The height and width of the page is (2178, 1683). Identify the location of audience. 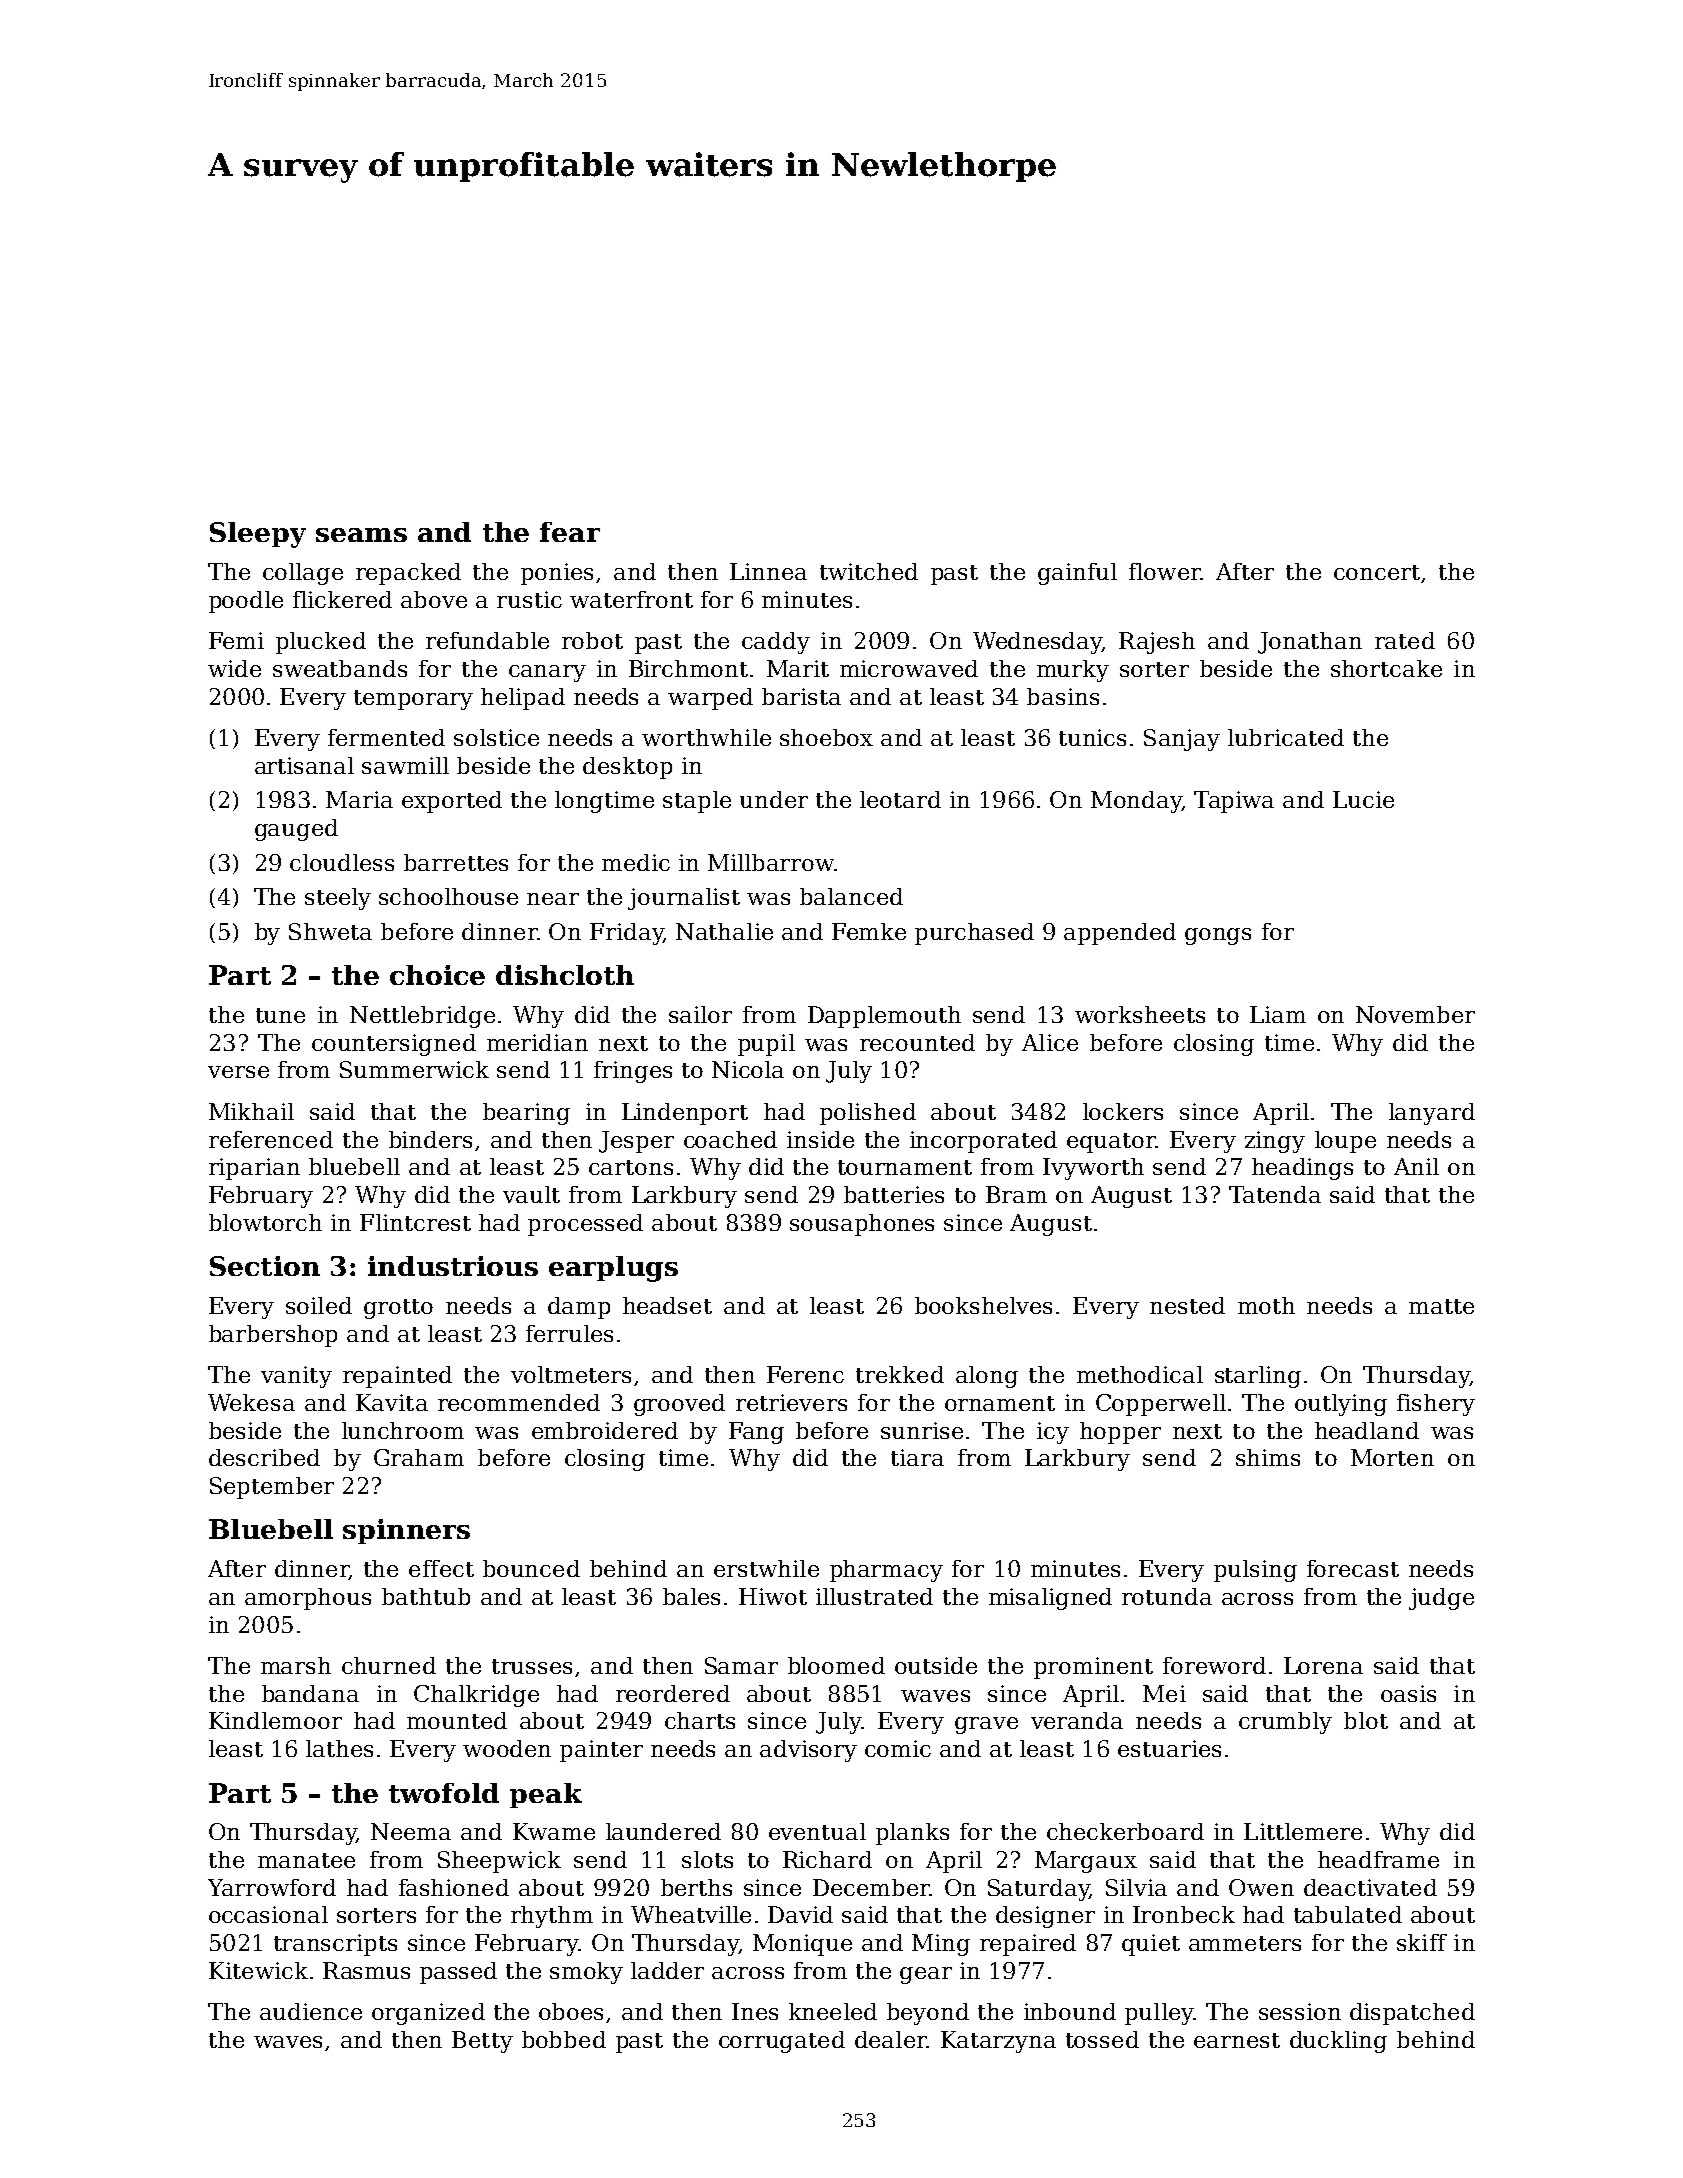
(311, 2011).
